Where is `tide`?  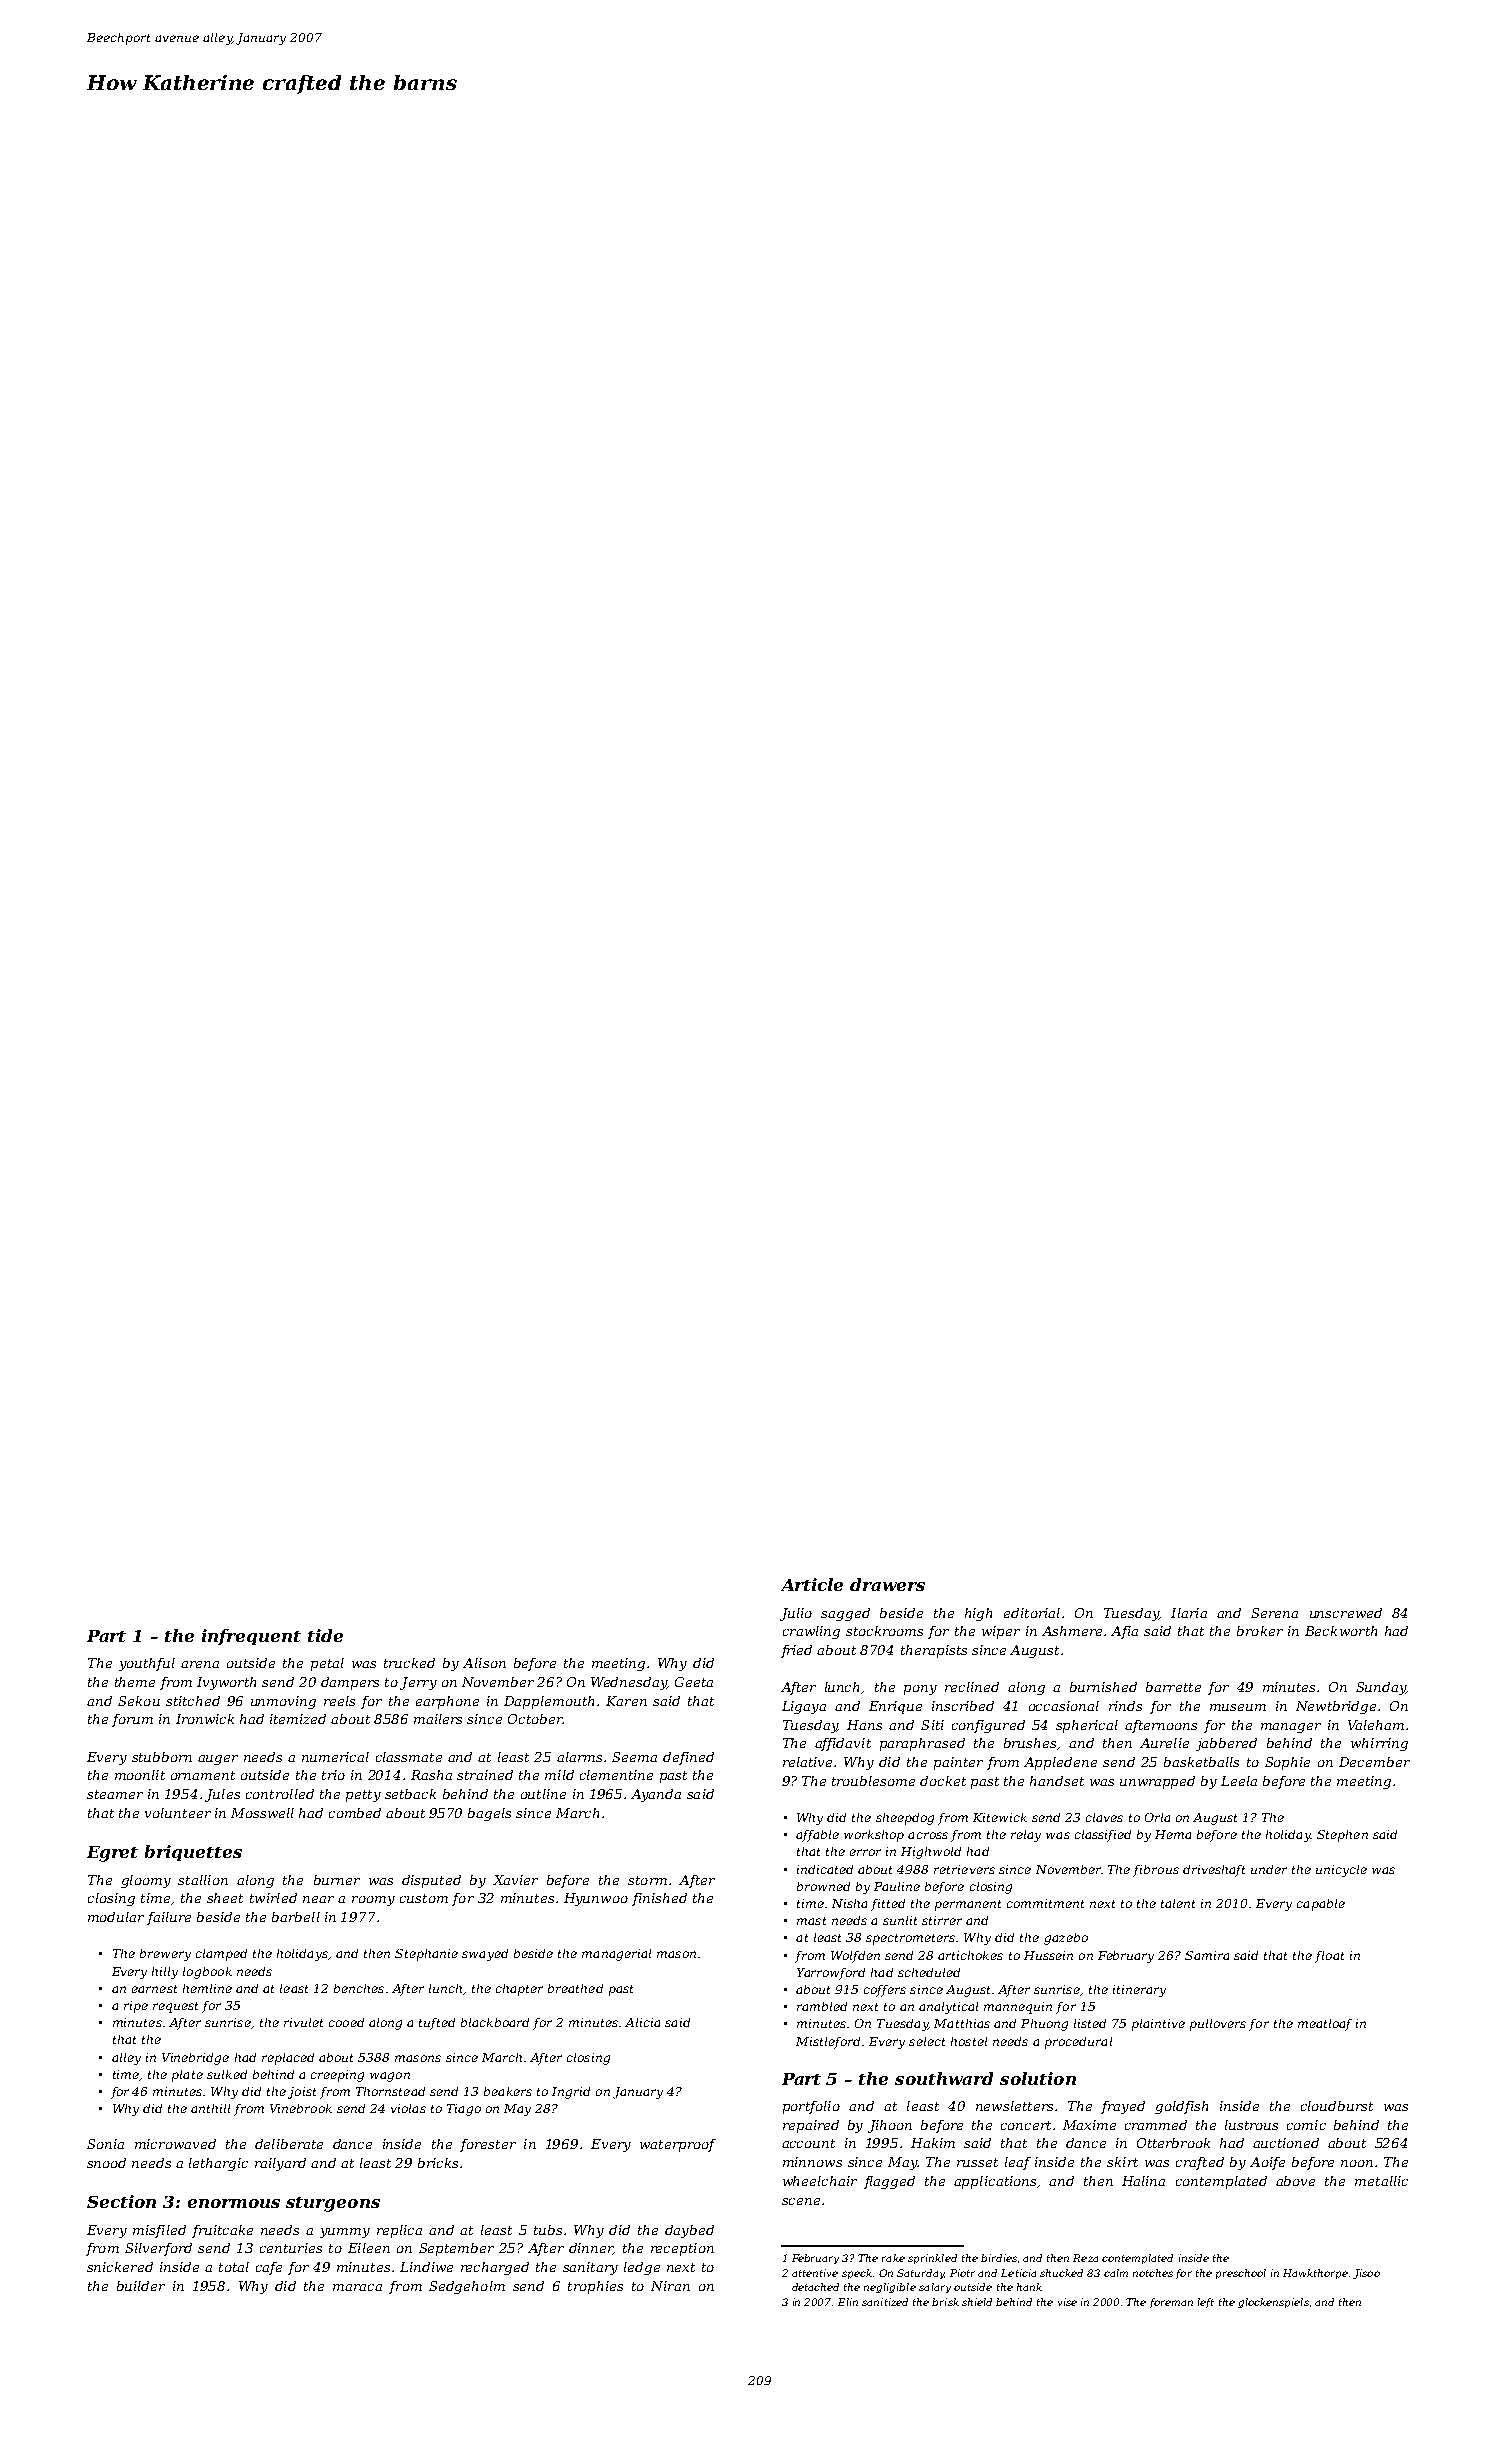
tide is located at coordinates (325, 1635).
